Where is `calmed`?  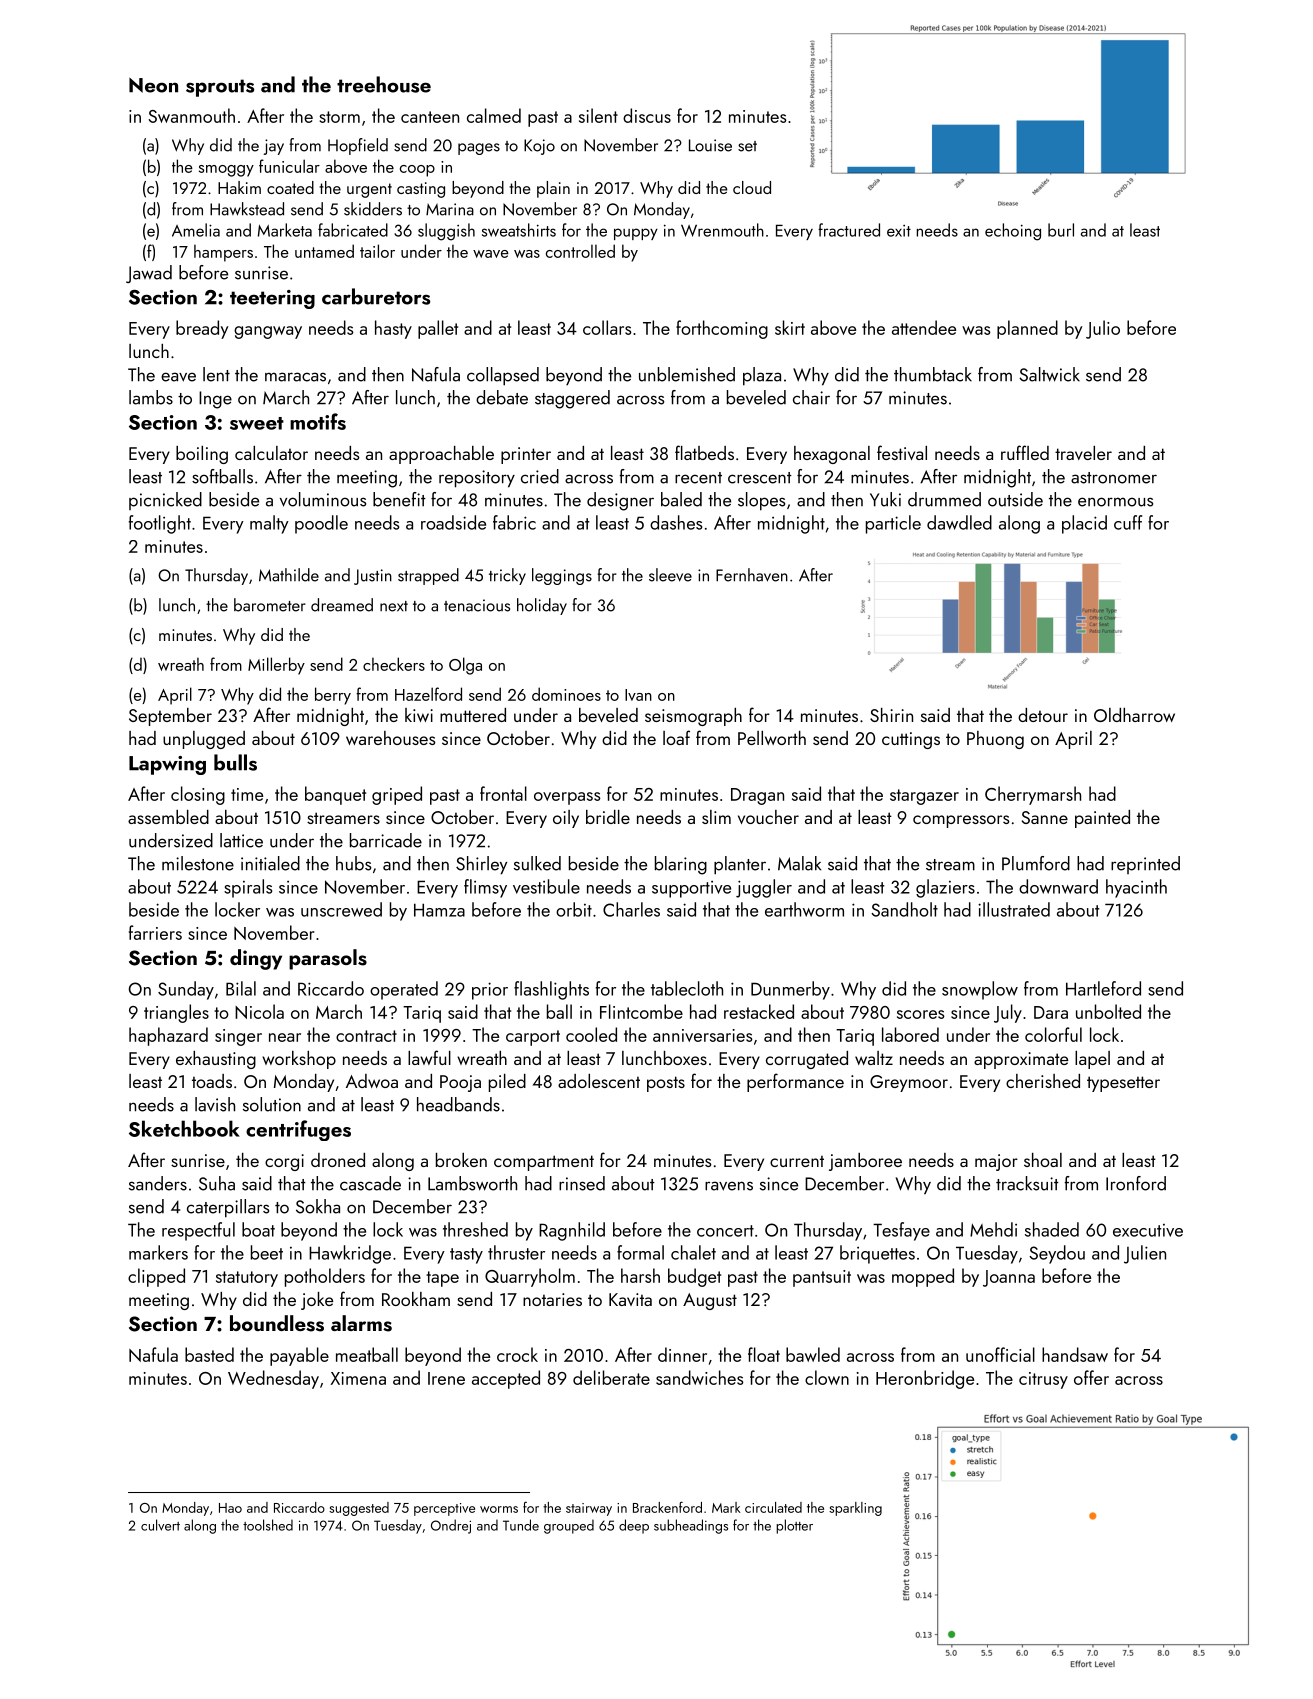
calmed is located at coordinates (494, 115).
